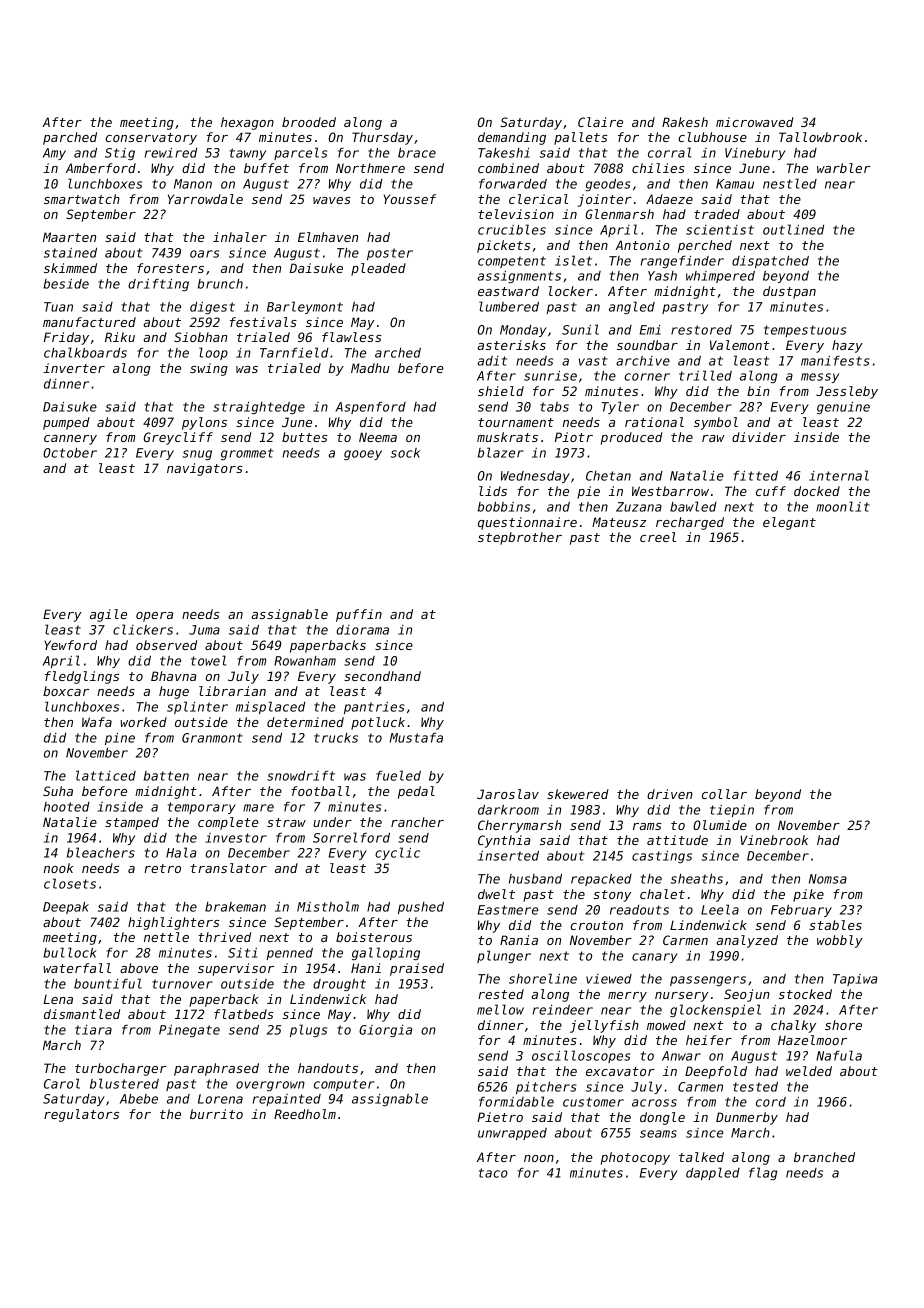  I want to click on paraphrased, so click(216, 1069).
